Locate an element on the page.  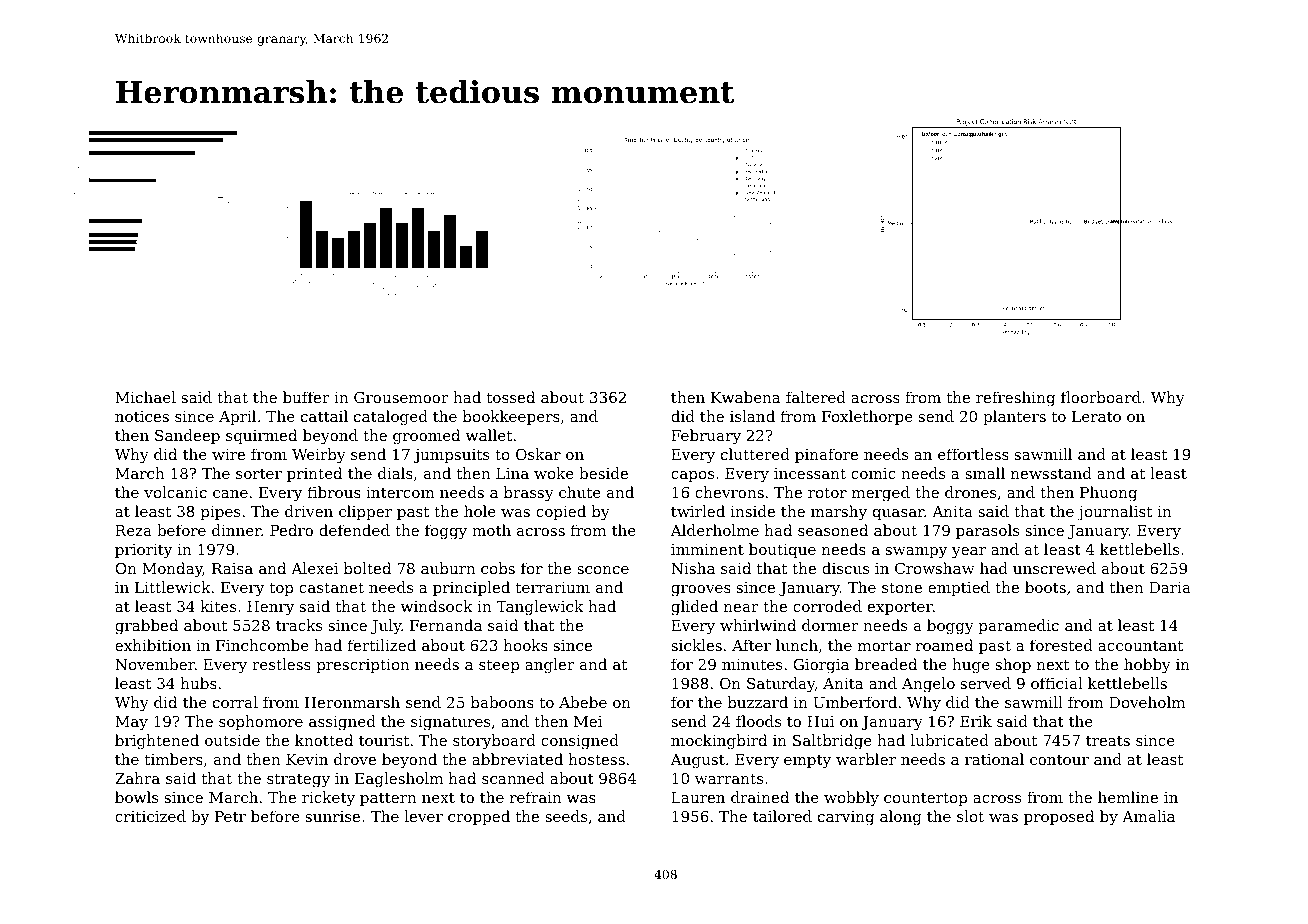
Angelo is located at coordinates (928, 685).
